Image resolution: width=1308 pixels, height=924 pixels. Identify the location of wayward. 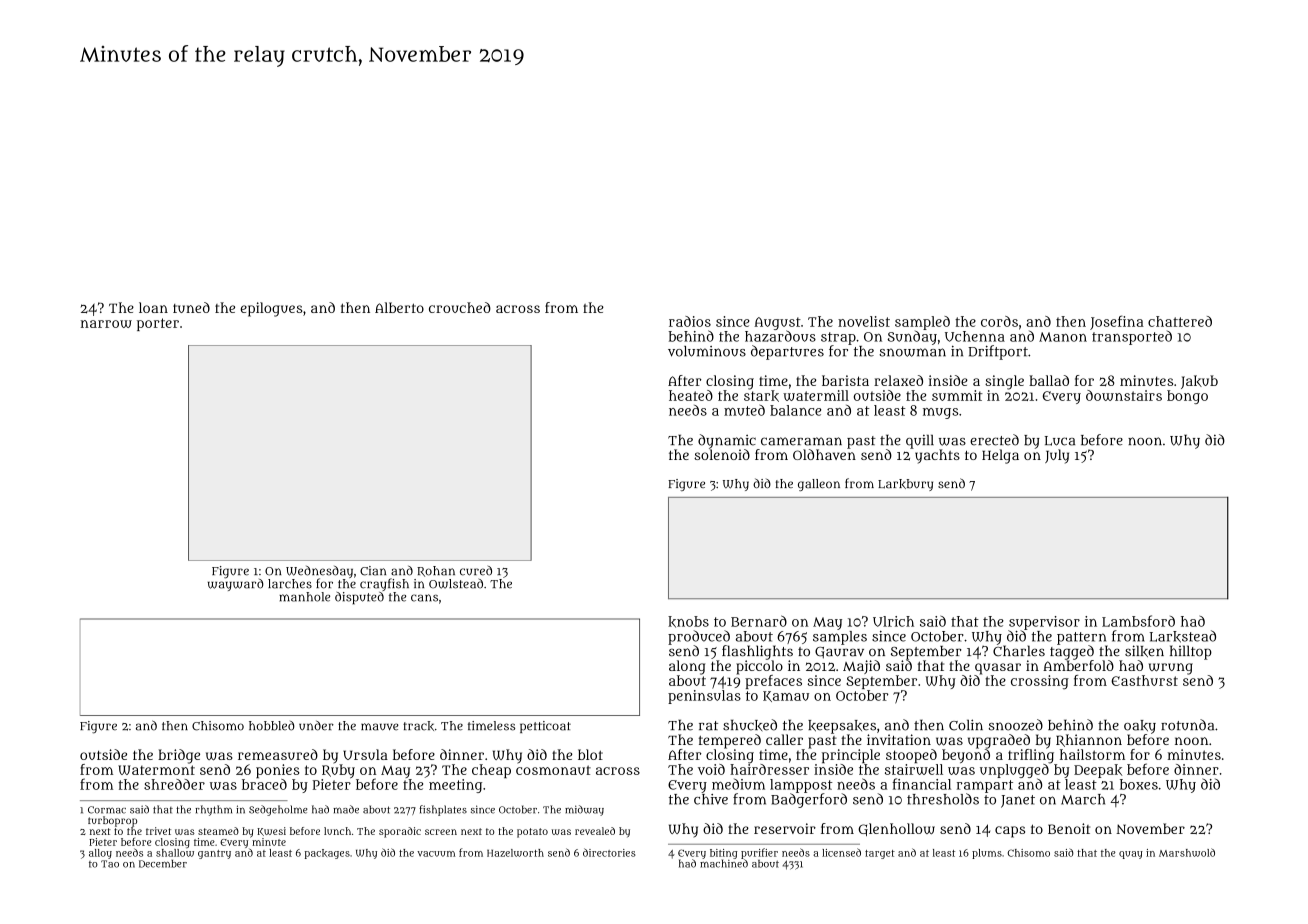
(236, 584).
